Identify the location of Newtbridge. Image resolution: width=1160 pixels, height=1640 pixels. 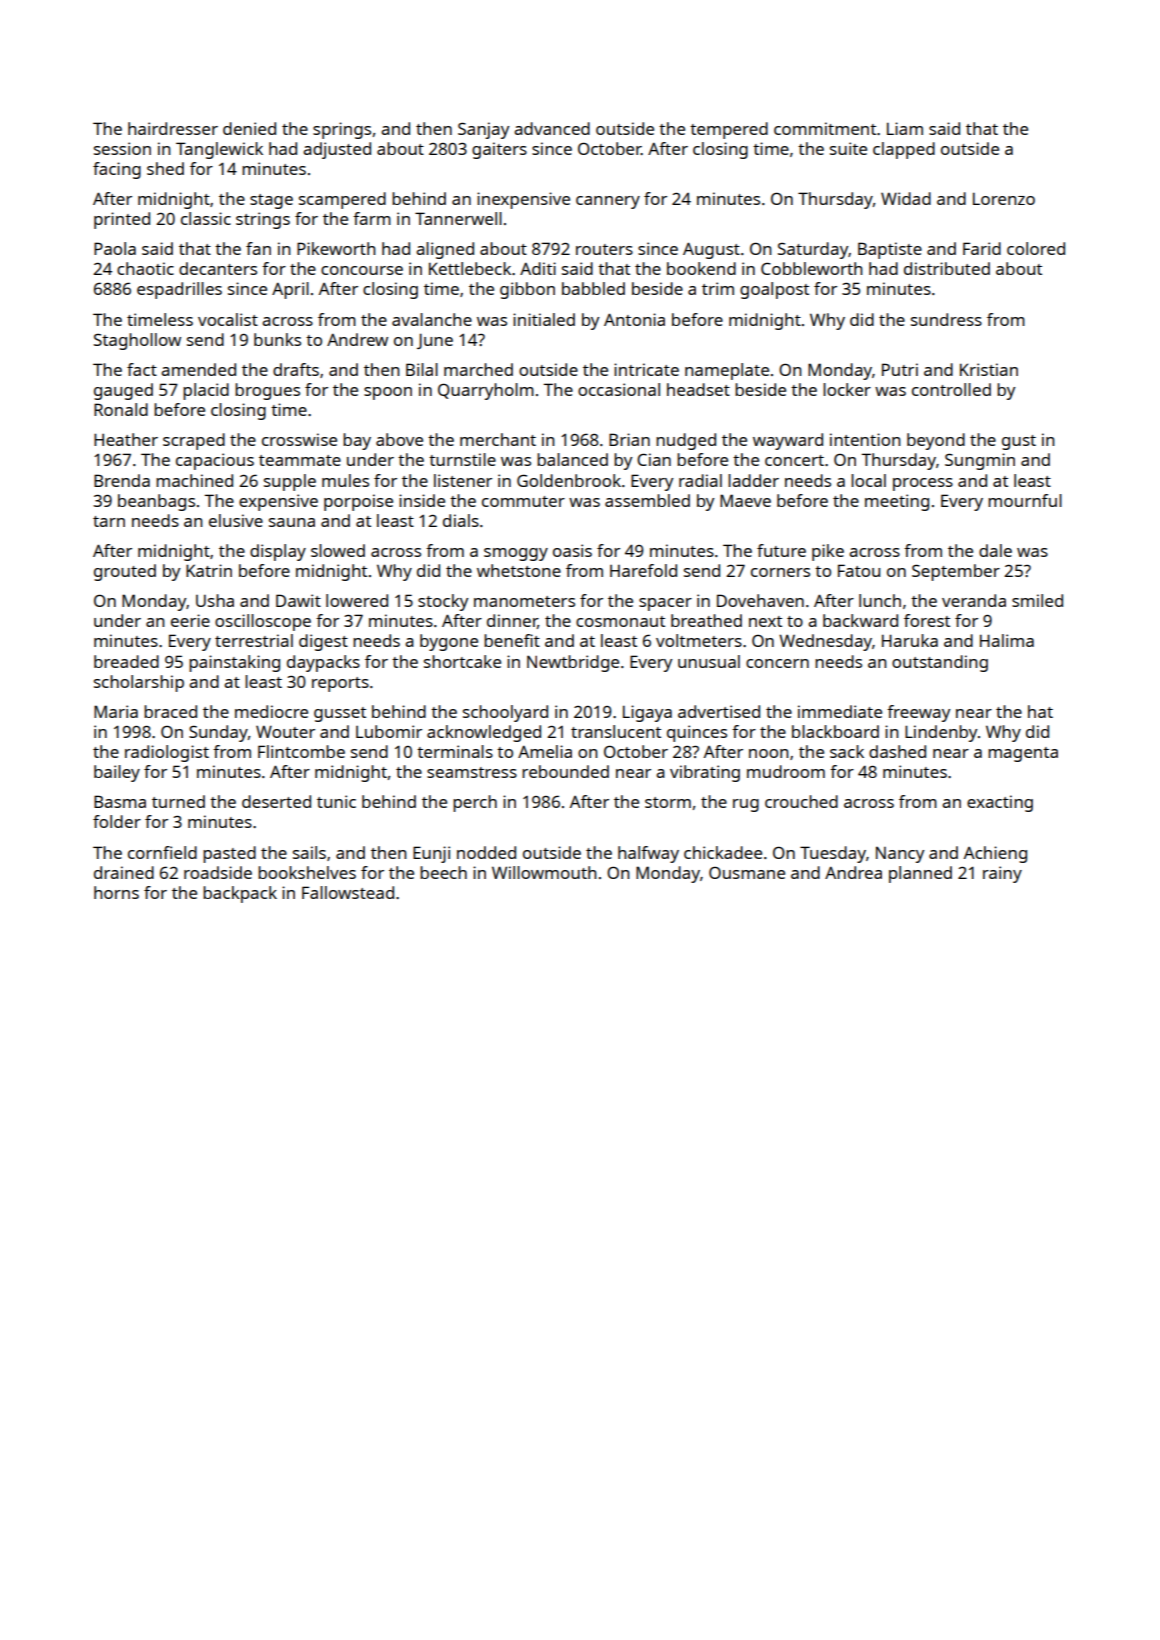
(573, 663).
